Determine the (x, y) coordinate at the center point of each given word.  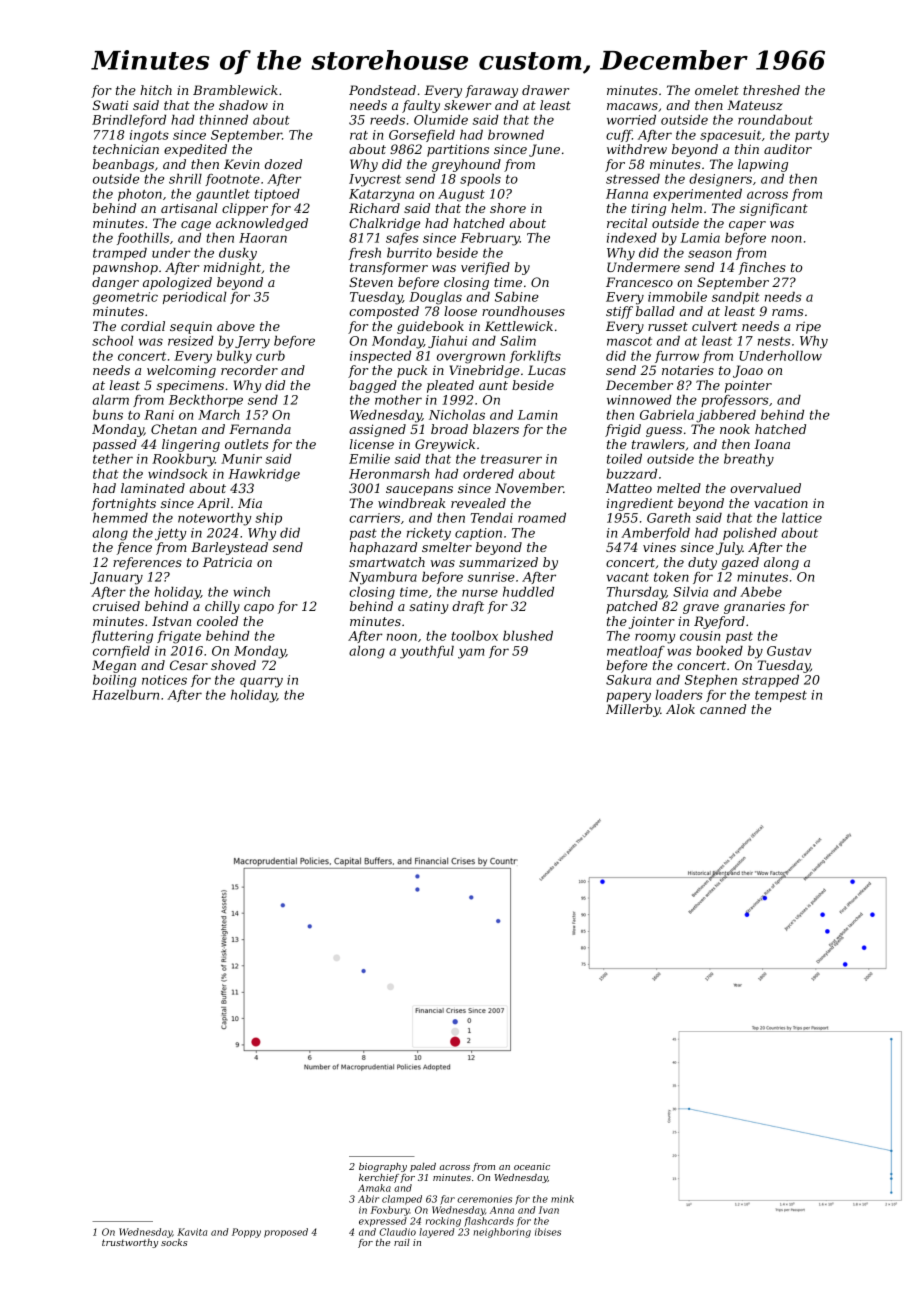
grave (701, 609)
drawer (545, 90)
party (812, 137)
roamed (542, 518)
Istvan (171, 621)
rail (402, 1242)
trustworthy (130, 1243)
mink (562, 1199)
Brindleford (129, 121)
